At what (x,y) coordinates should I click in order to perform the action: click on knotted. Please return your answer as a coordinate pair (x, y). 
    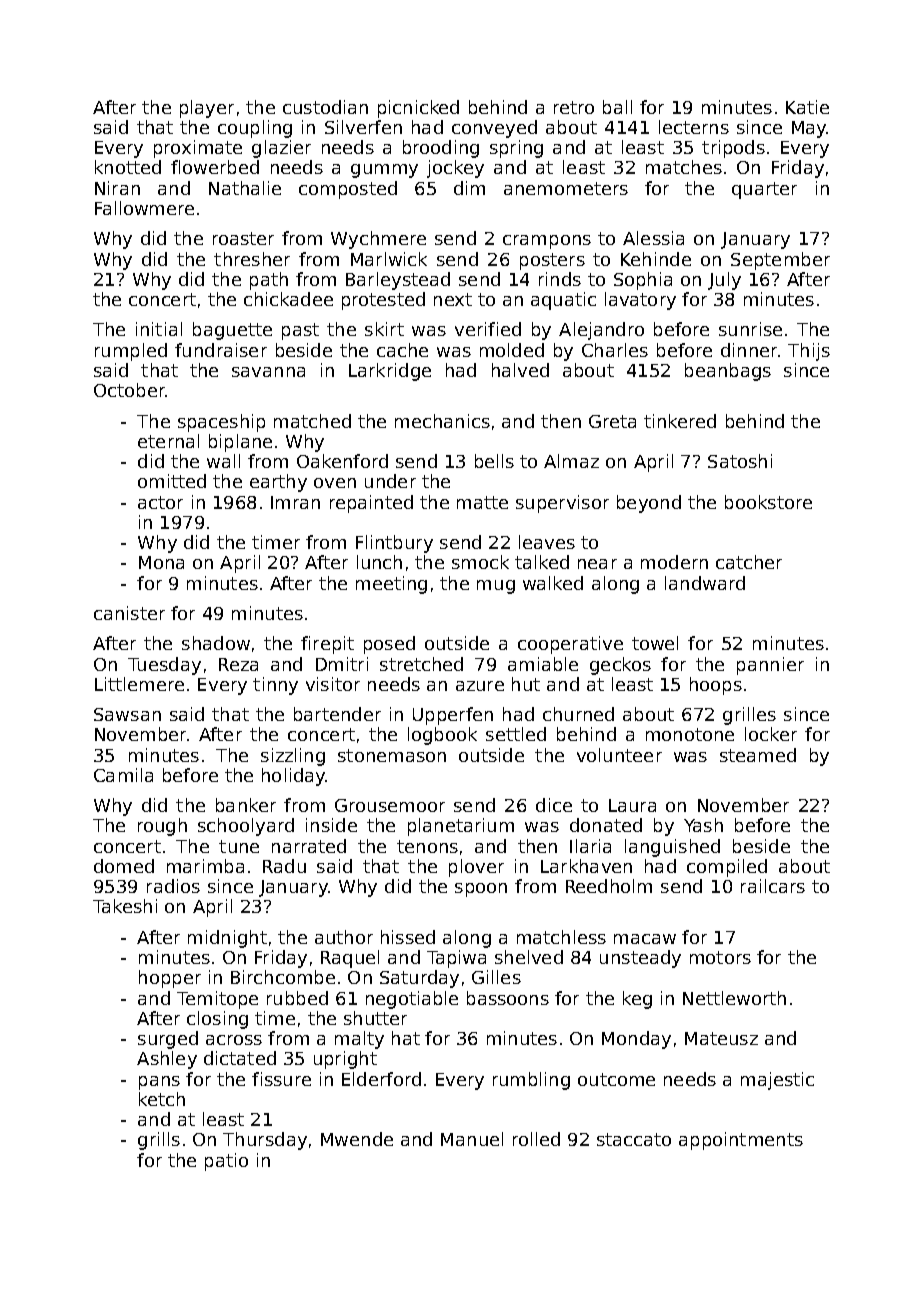
    Looking at the image, I should click on (128, 167).
